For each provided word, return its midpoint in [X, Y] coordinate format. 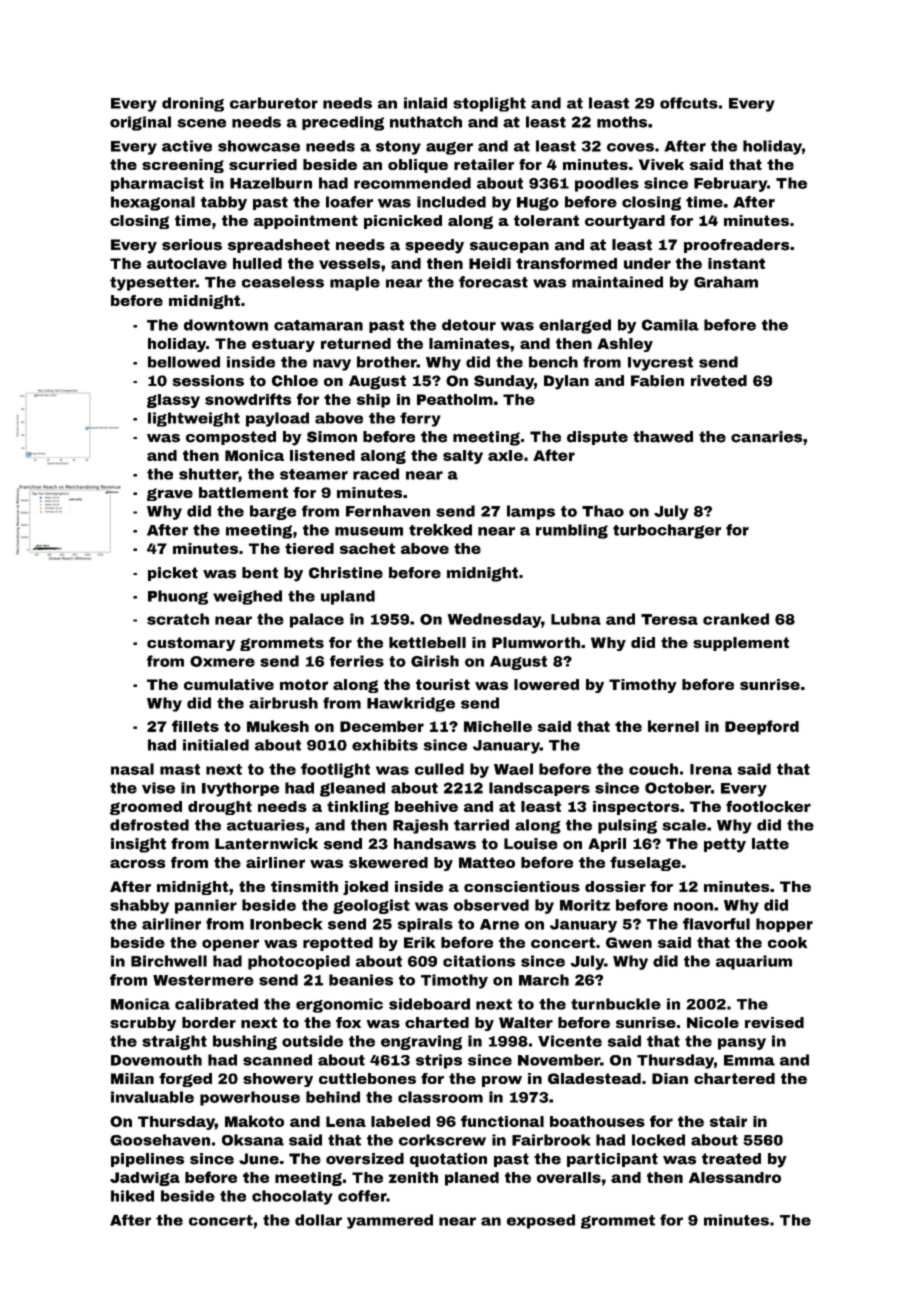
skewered [388, 862]
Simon [332, 437]
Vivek [661, 164]
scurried [263, 164]
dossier [615, 886]
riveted [719, 381]
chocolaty [292, 1197]
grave [170, 494]
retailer [484, 164]
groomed [146, 808]
